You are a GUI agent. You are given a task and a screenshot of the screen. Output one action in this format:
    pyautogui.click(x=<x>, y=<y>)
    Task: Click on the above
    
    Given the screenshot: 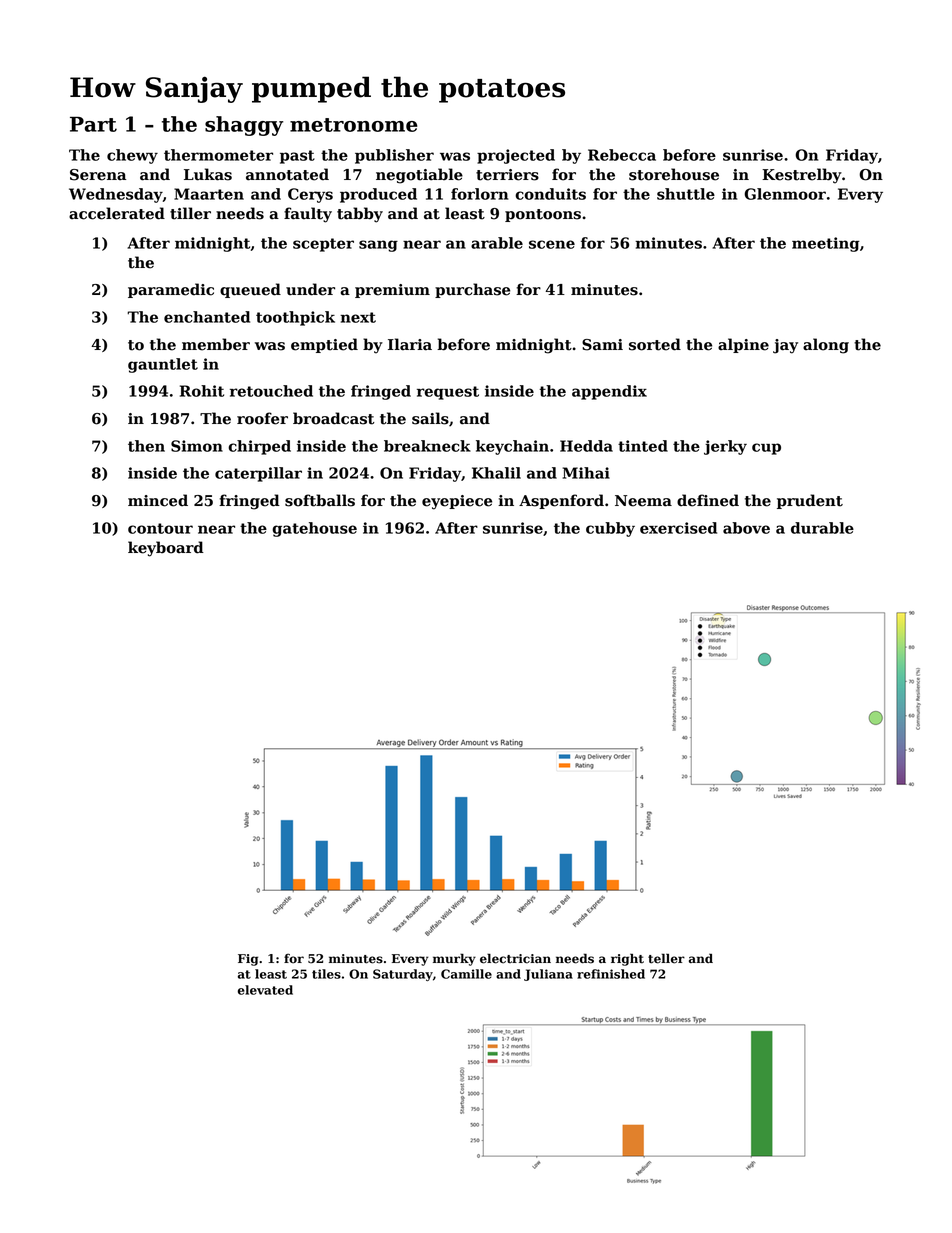 What is the action you would take?
    pyautogui.click(x=746, y=528)
